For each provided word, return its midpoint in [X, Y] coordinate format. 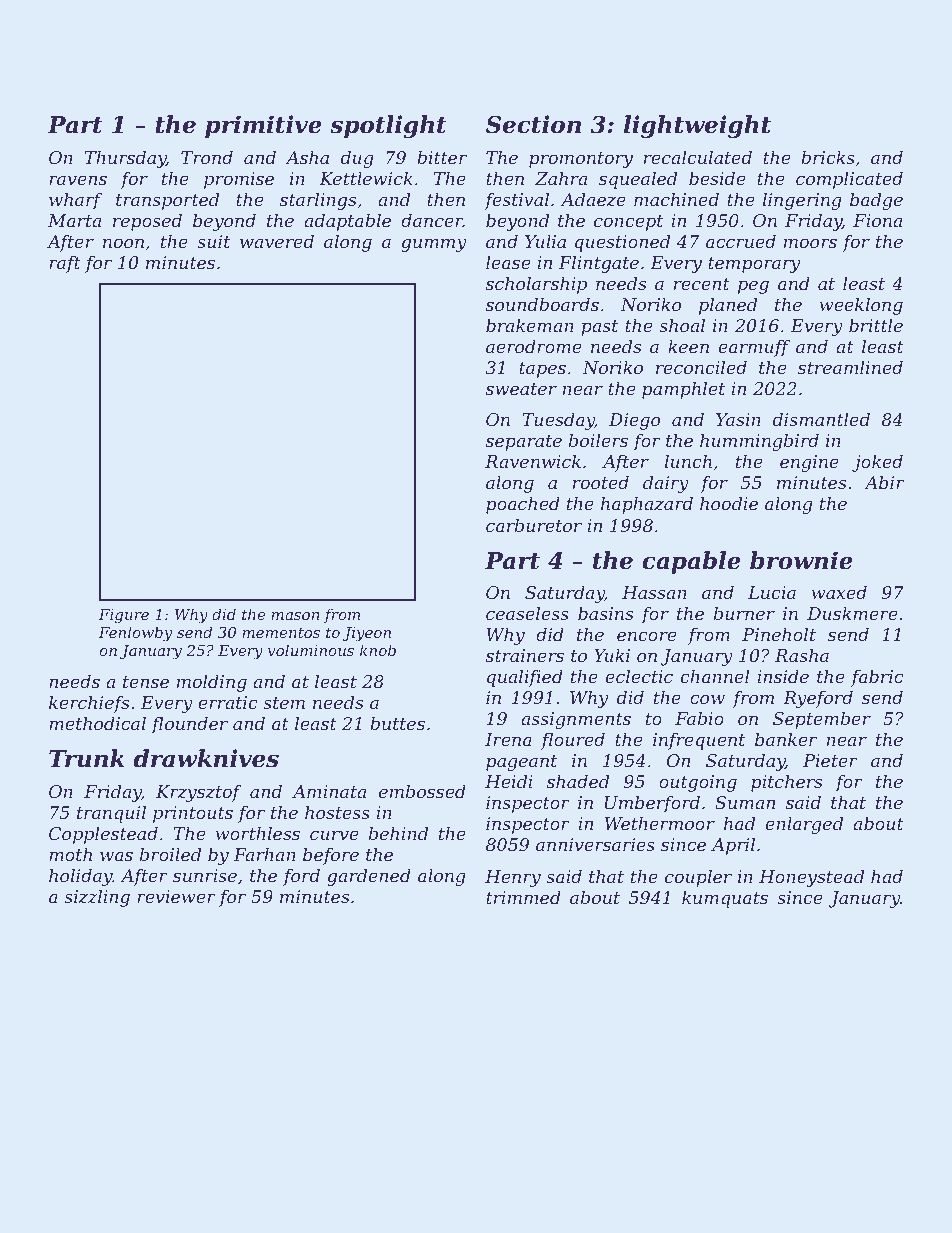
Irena [508, 739]
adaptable [347, 222]
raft [65, 264]
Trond [207, 157]
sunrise [205, 875]
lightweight [697, 126]
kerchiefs [89, 704]
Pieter [830, 760]
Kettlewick [366, 178]
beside [717, 178]
